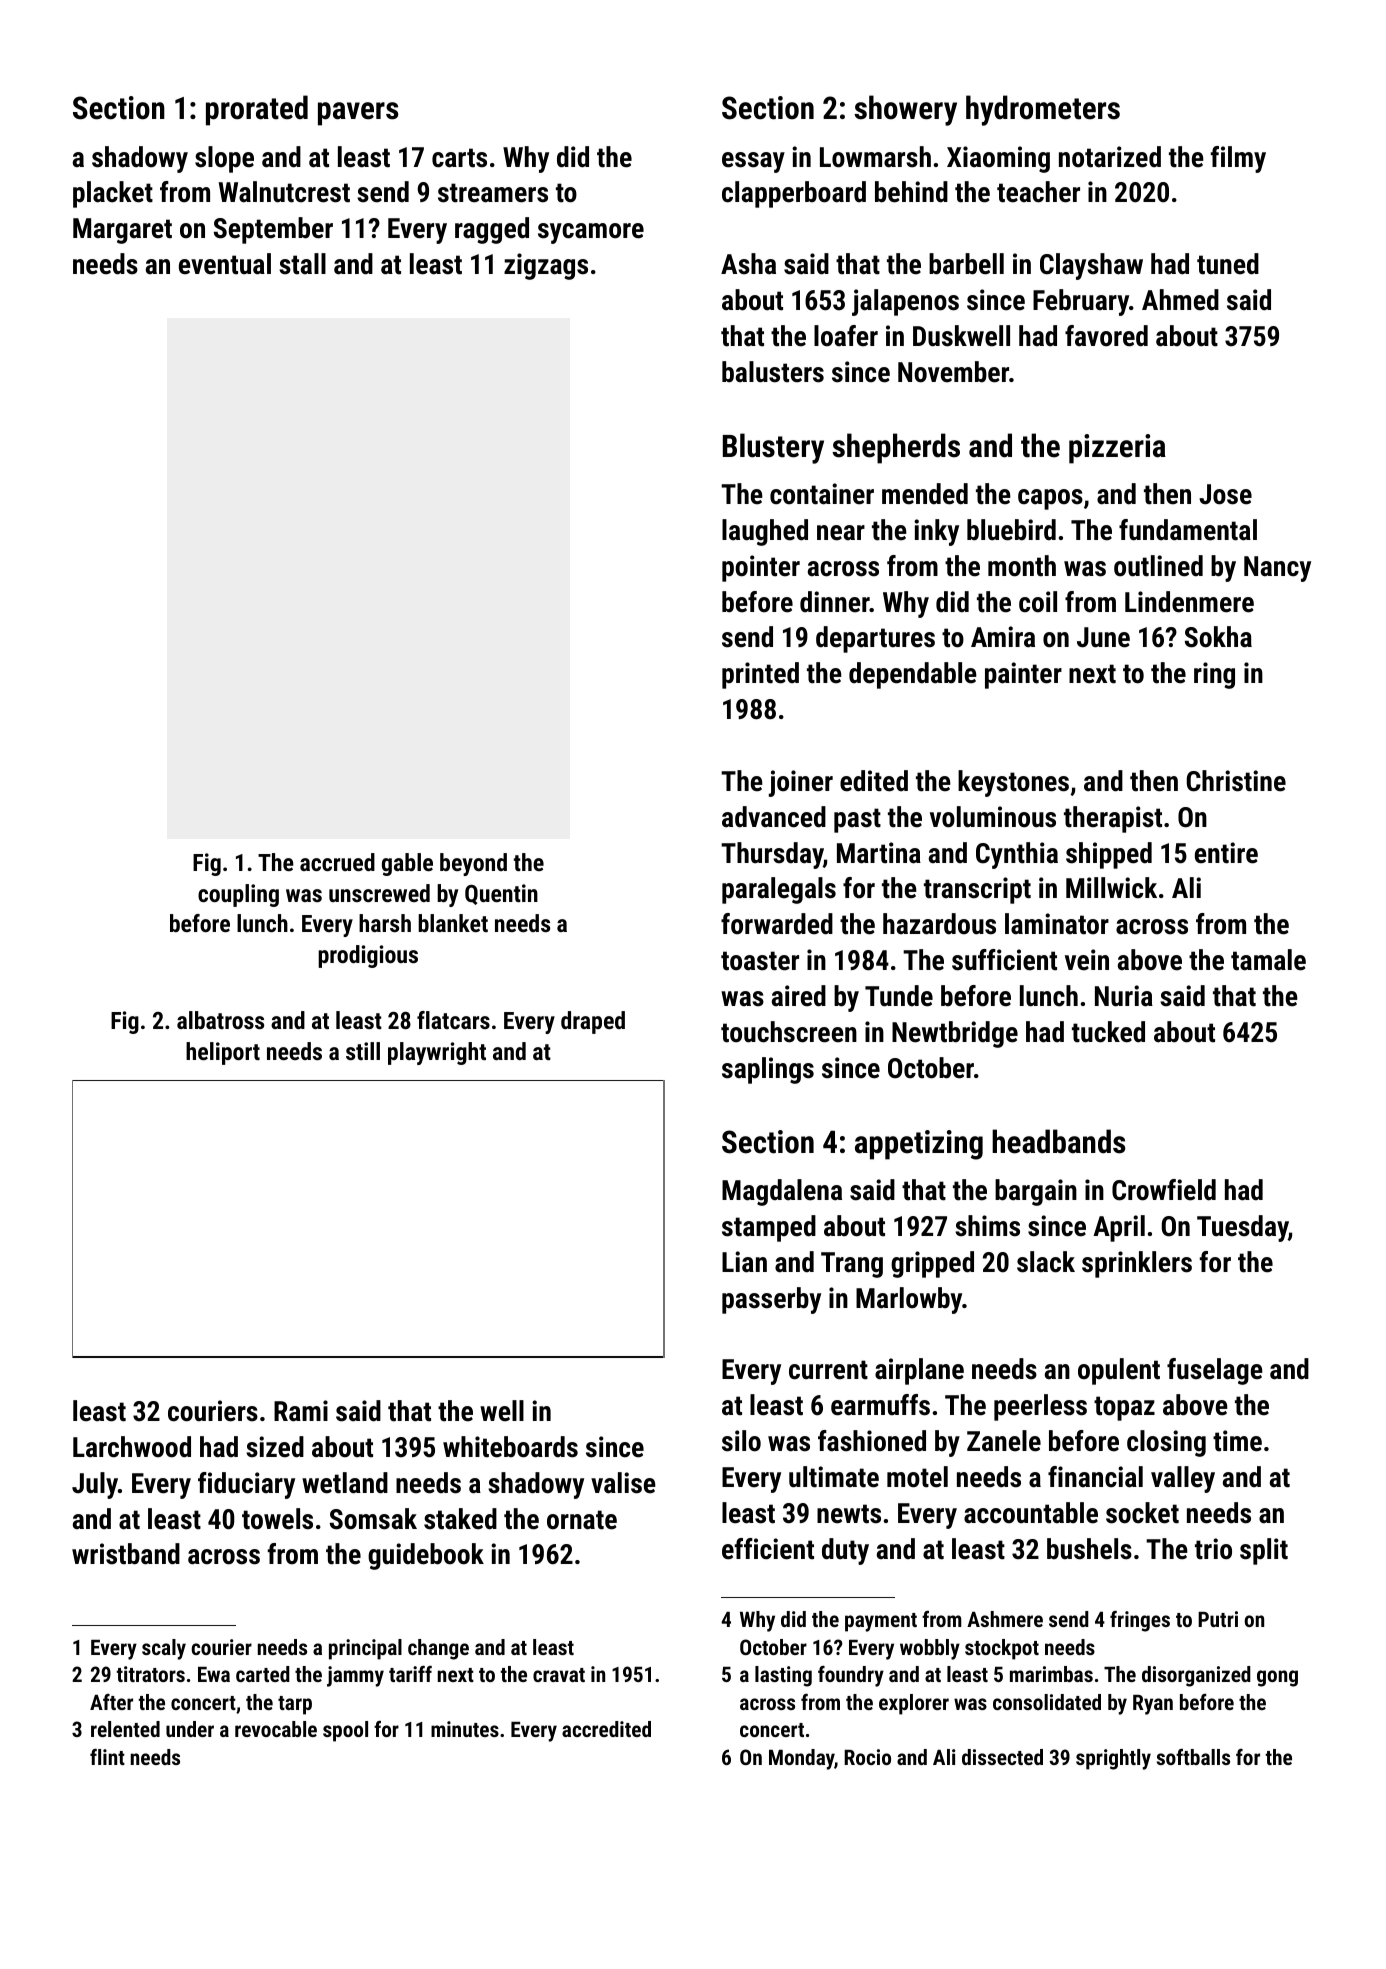  I want to click on efficient, so click(768, 1549).
